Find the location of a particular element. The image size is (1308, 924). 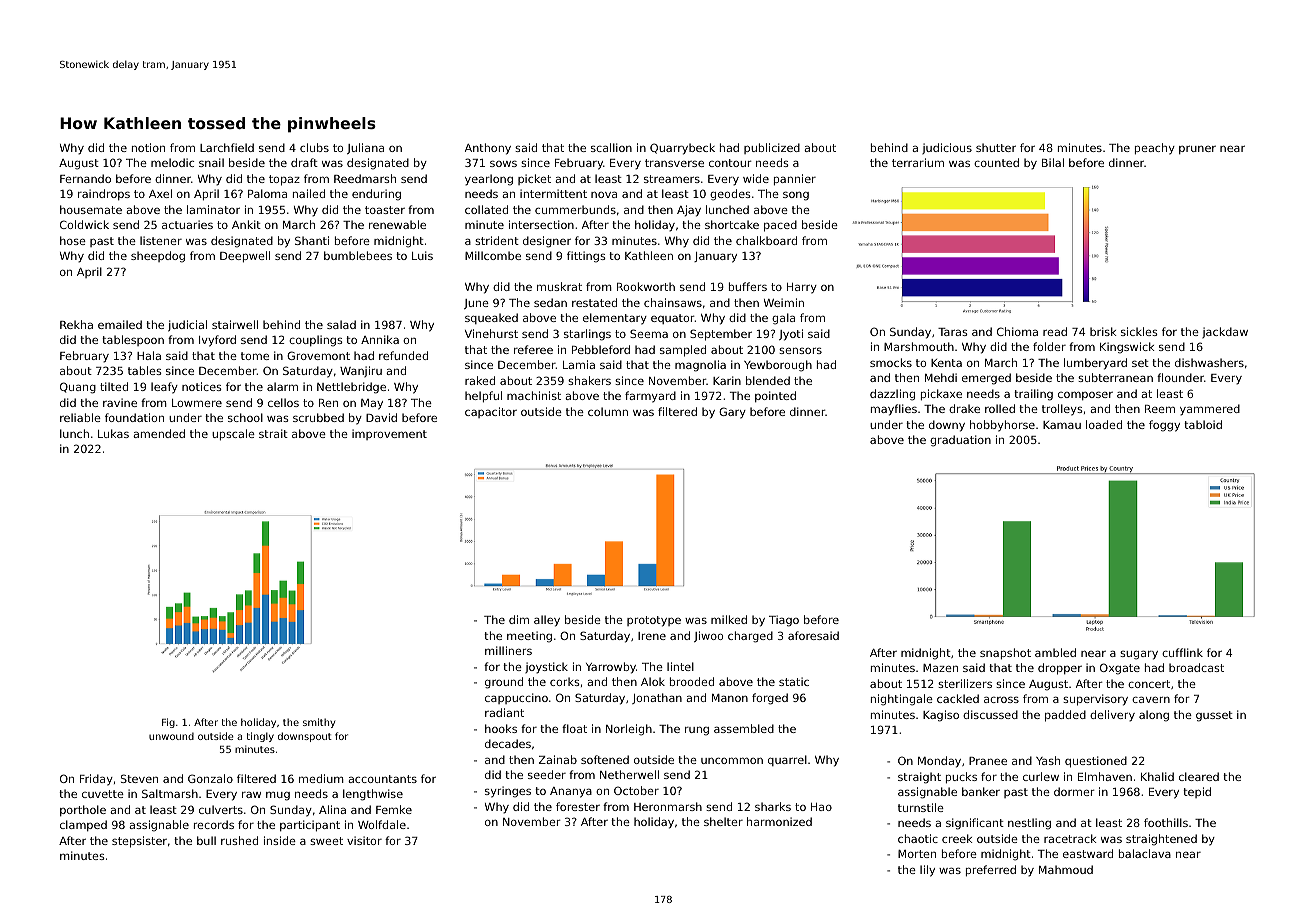

smithy is located at coordinates (319, 723).
